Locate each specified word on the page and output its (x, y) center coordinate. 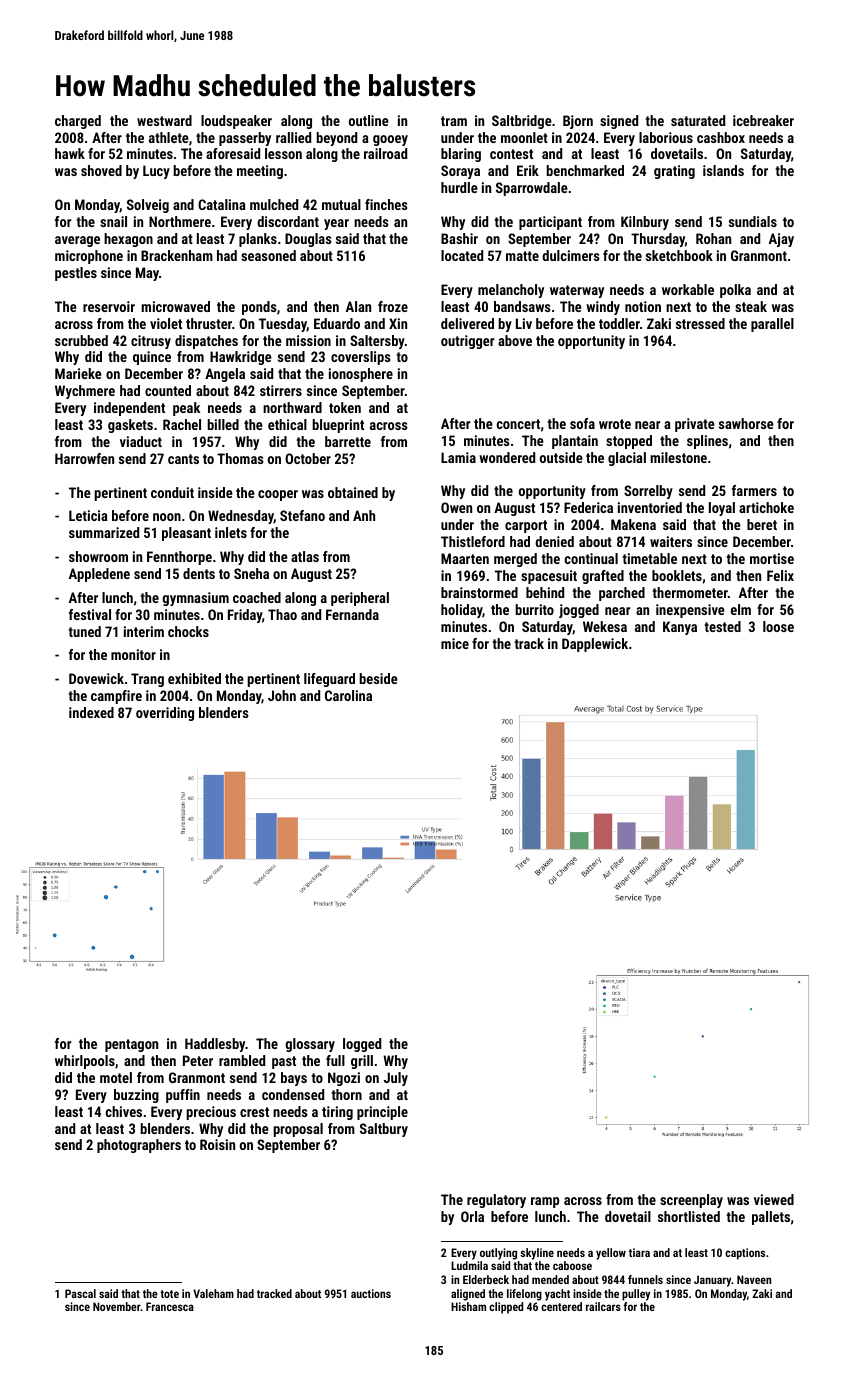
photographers (139, 1146)
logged (362, 1045)
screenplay (691, 1201)
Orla (472, 1216)
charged (78, 122)
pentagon (131, 1045)
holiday (462, 611)
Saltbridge (522, 122)
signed (619, 122)
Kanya (680, 628)
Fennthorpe (179, 558)
